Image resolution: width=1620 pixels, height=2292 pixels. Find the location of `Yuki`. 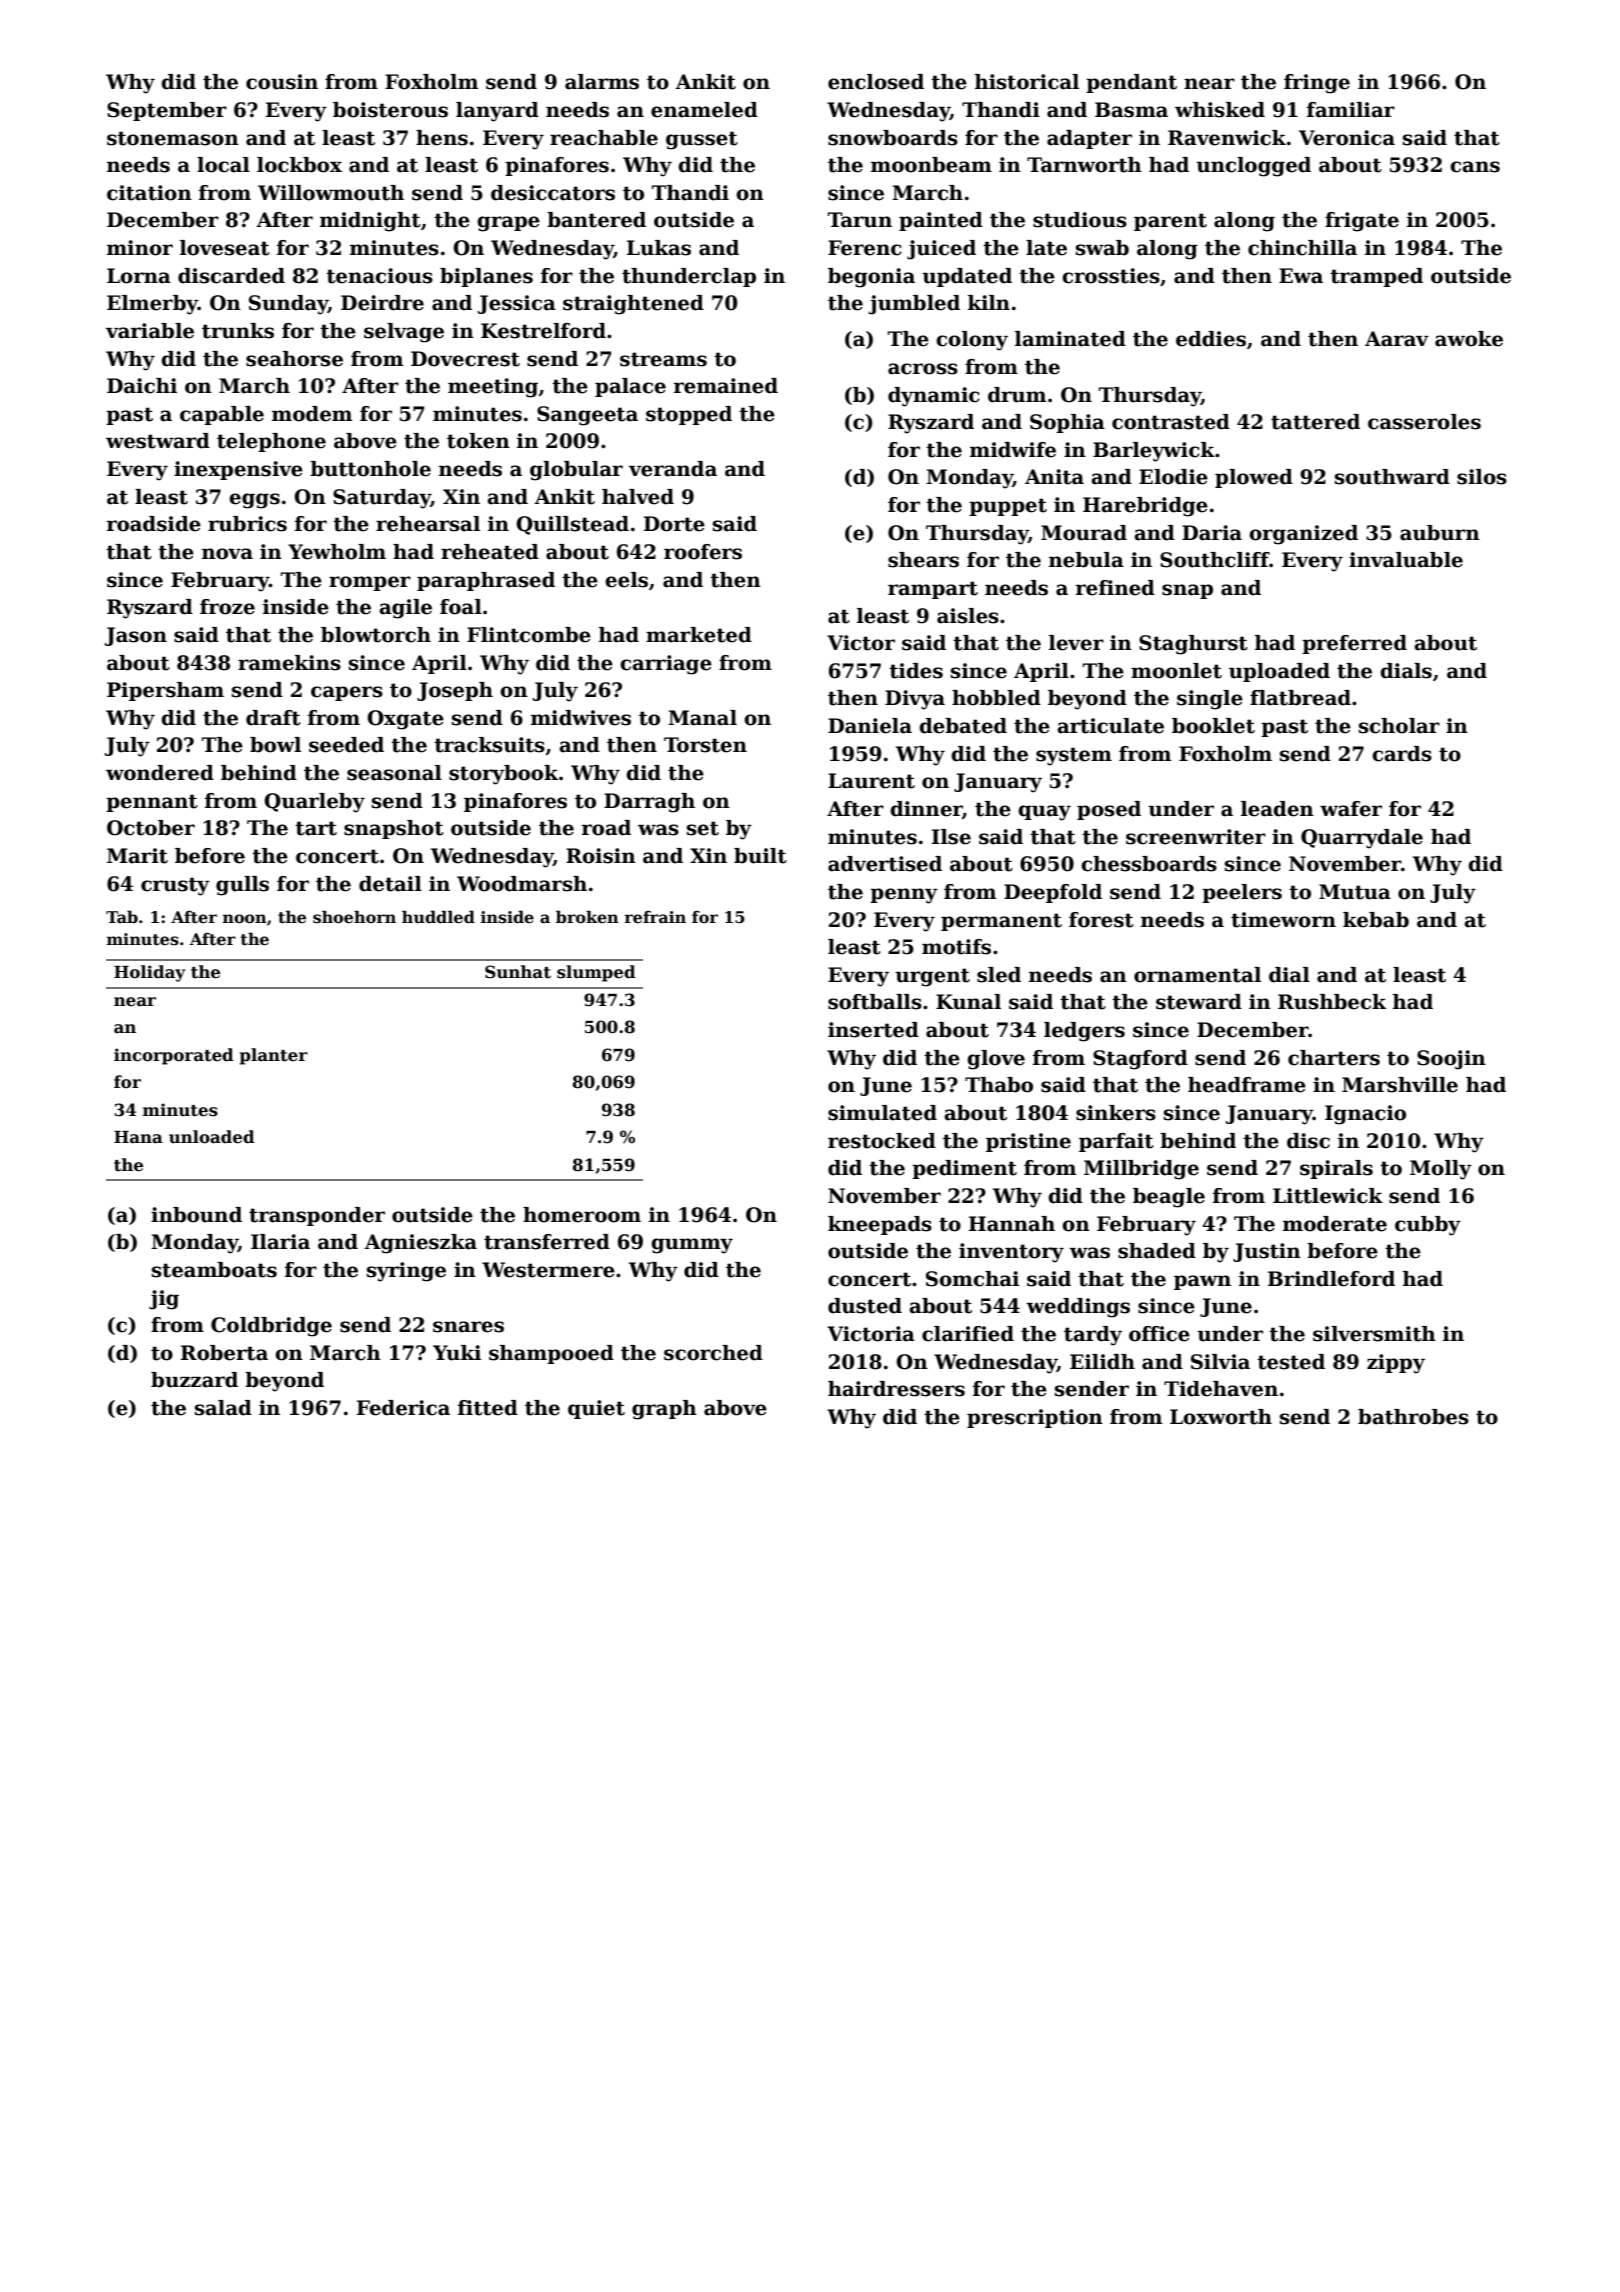

Yuki is located at coordinates (457, 1353).
